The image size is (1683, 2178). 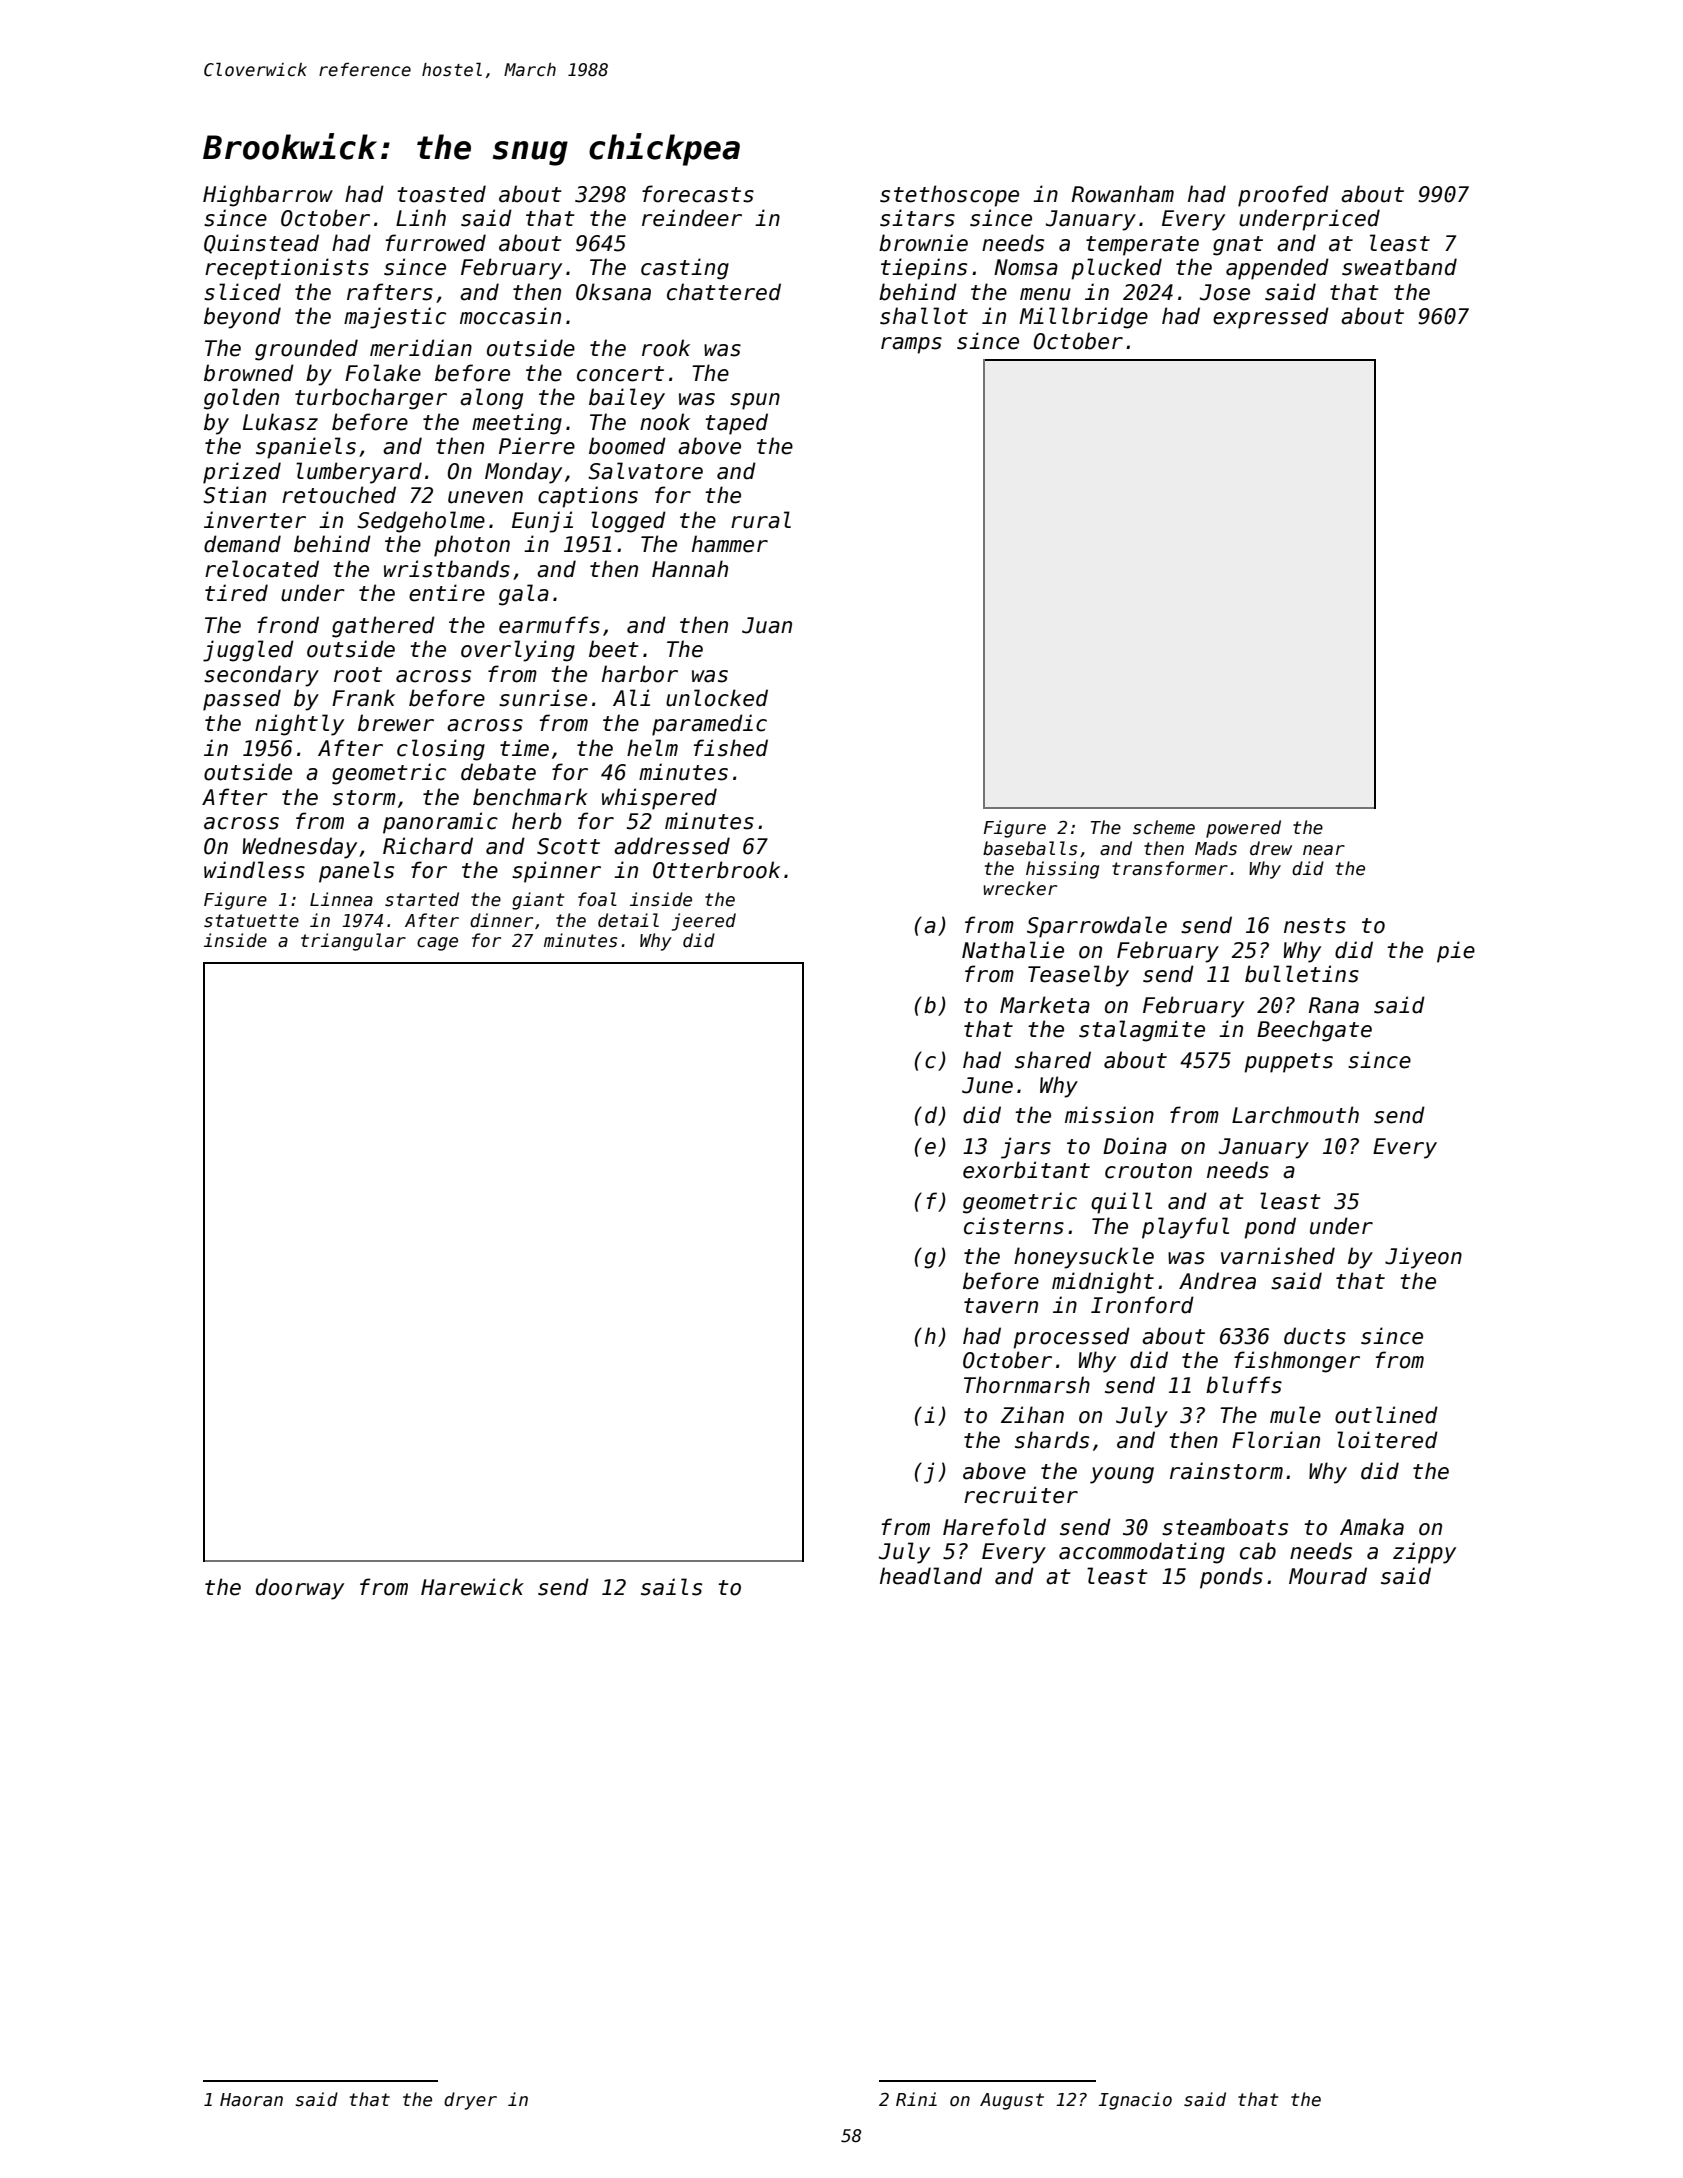 I want to click on Haoran, so click(x=251, y=2100).
